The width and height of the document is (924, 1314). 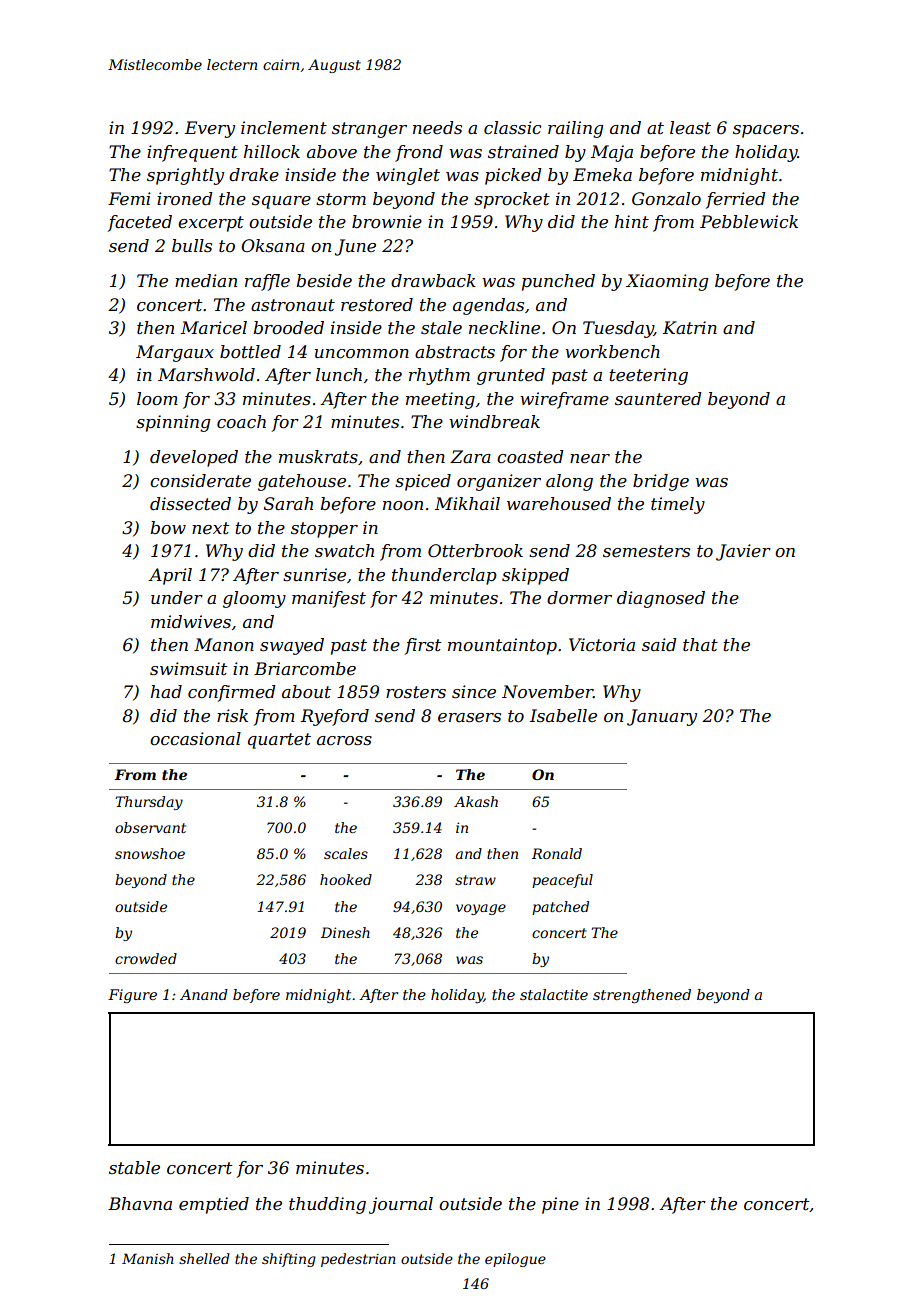 I want to click on had, so click(x=166, y=691).
